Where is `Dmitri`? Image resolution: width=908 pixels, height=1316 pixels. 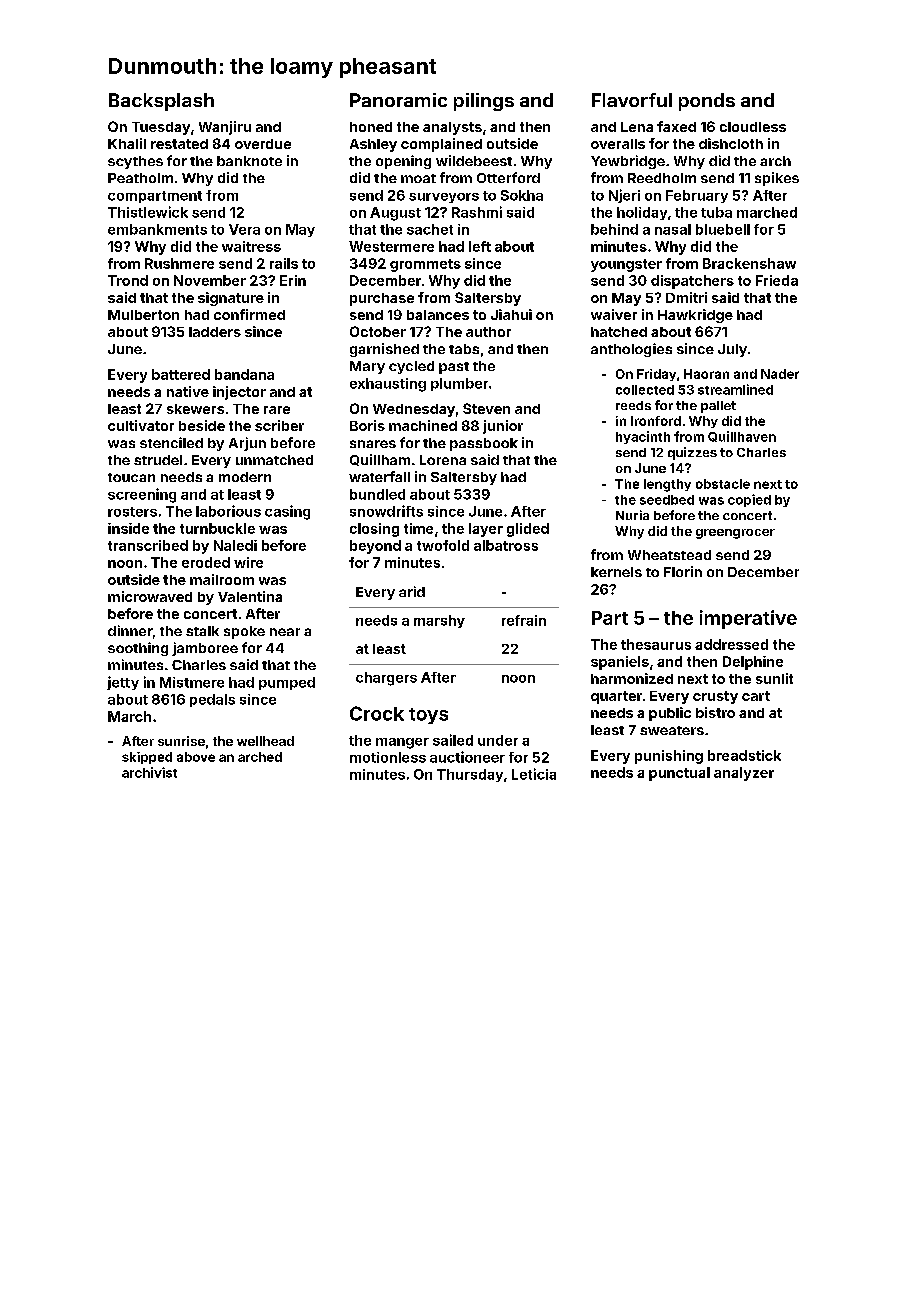 Dmitri is located at coordinates (686, 297).
